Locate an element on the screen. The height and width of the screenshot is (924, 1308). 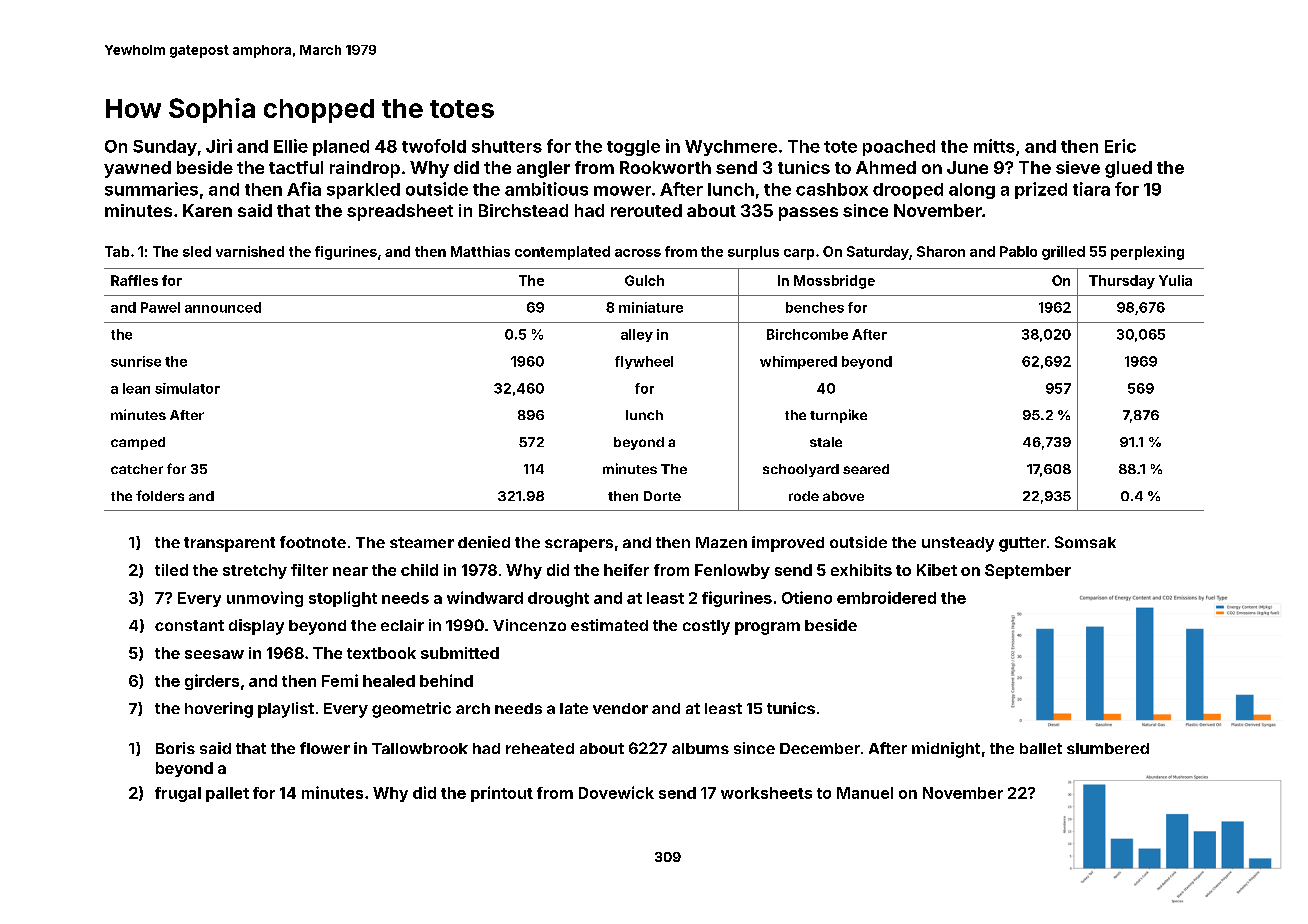
tiled is located at coordinates (171, 570).
